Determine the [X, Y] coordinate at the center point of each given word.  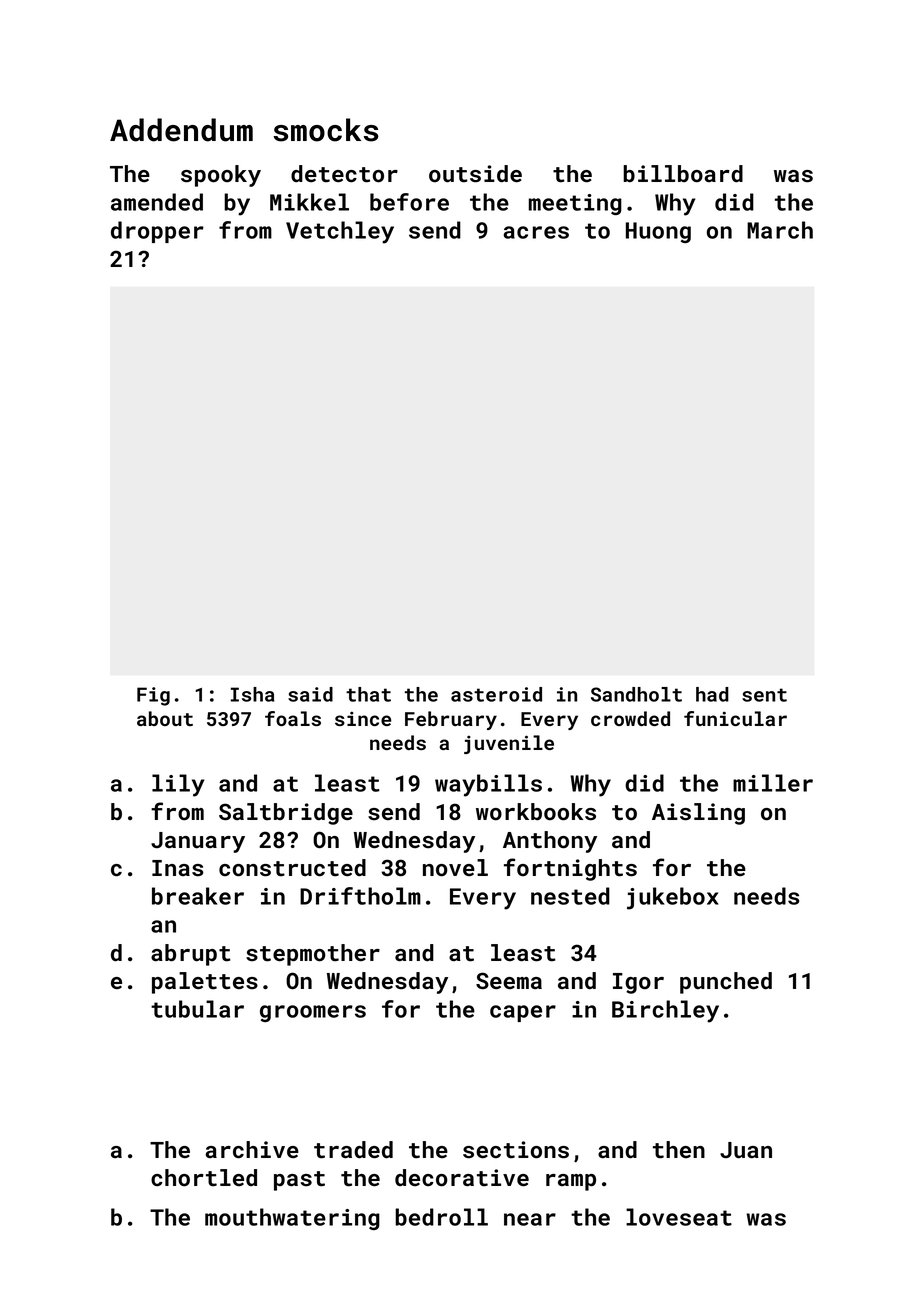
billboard [683, 174]
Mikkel [309, 202]
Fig [153, 696]
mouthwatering [292, 1219]
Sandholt [636, 694]
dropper [157, 232]
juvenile [509, 744]
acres [536, 232]
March [780, 230]
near [530, 1219]
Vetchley [340, 232]
